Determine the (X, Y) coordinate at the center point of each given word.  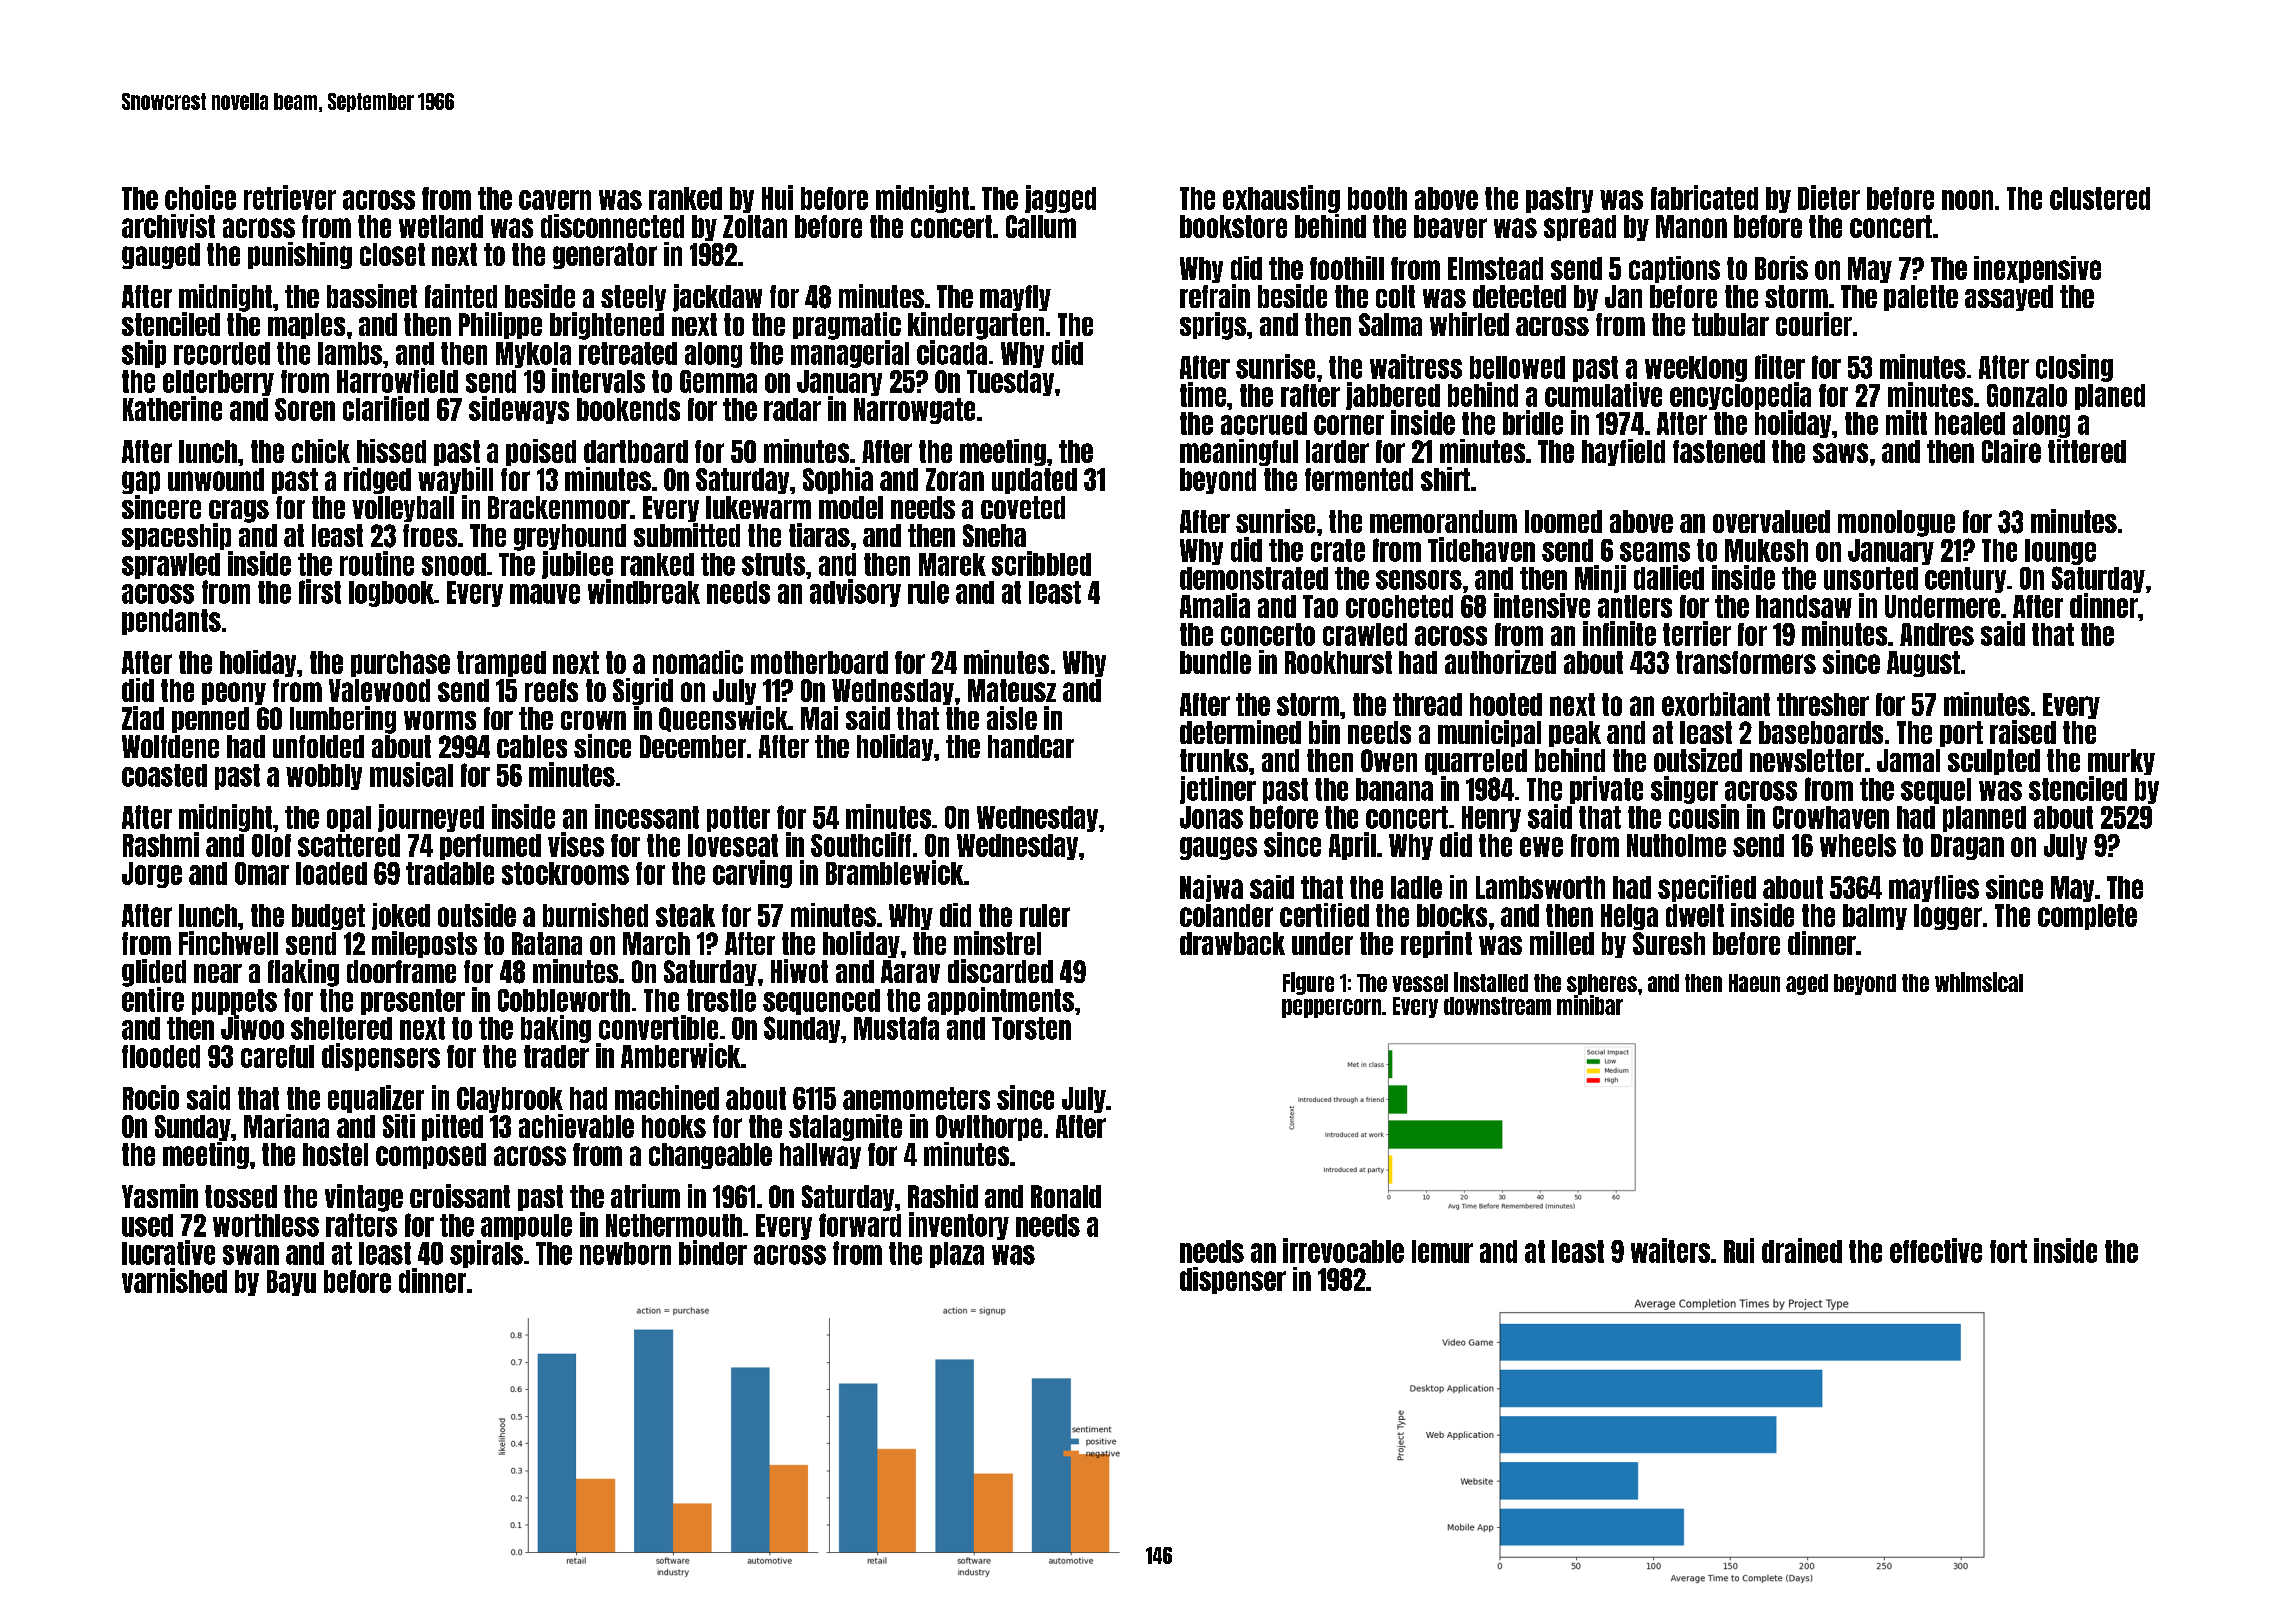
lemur (1442, 1251)
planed (2110, 397)
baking (556, 1029)
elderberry (218, 383)
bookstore (1233, 226)
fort (2008, 1251)
